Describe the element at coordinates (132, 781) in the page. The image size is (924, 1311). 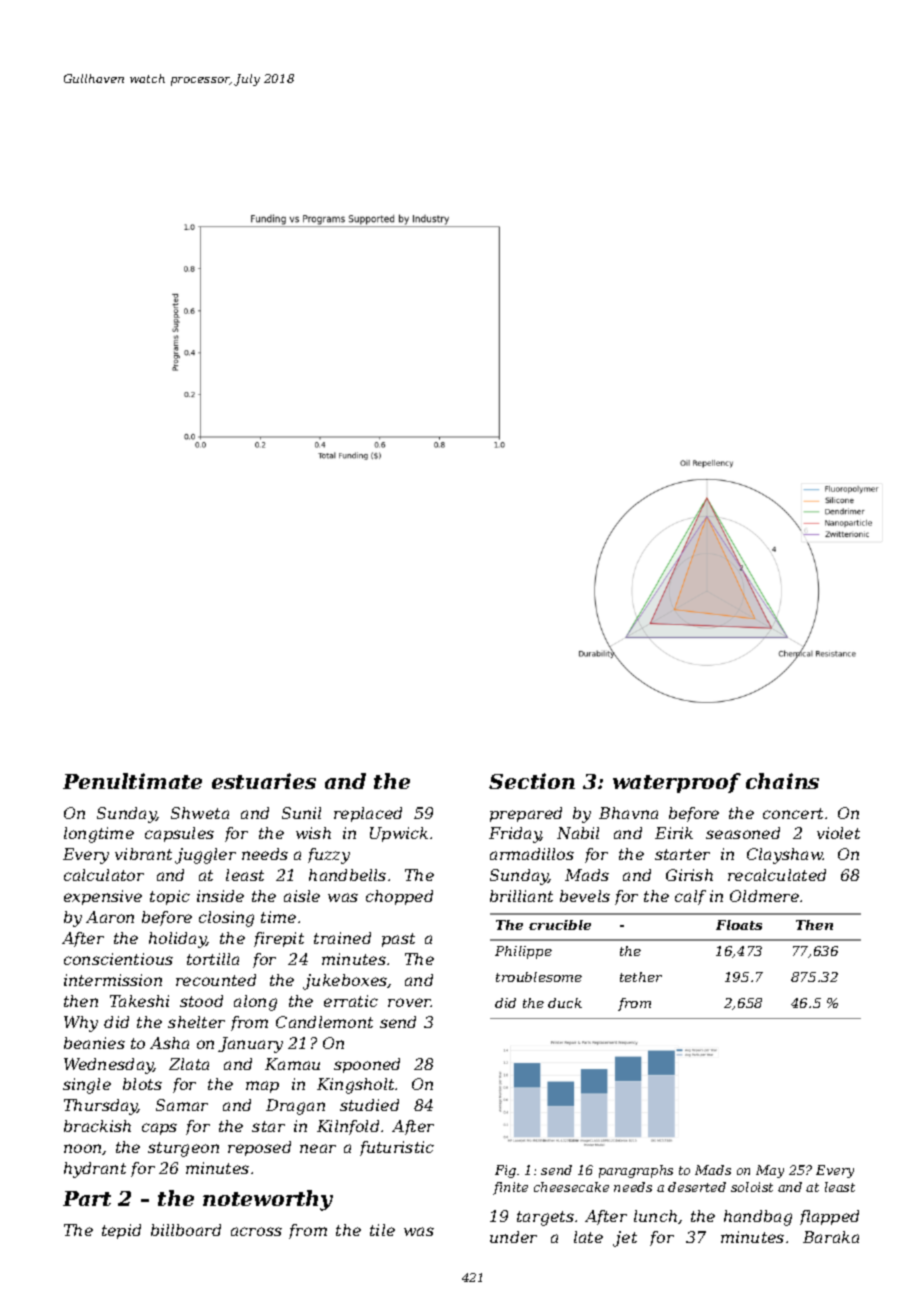
I see `Penultimate` at that location.
